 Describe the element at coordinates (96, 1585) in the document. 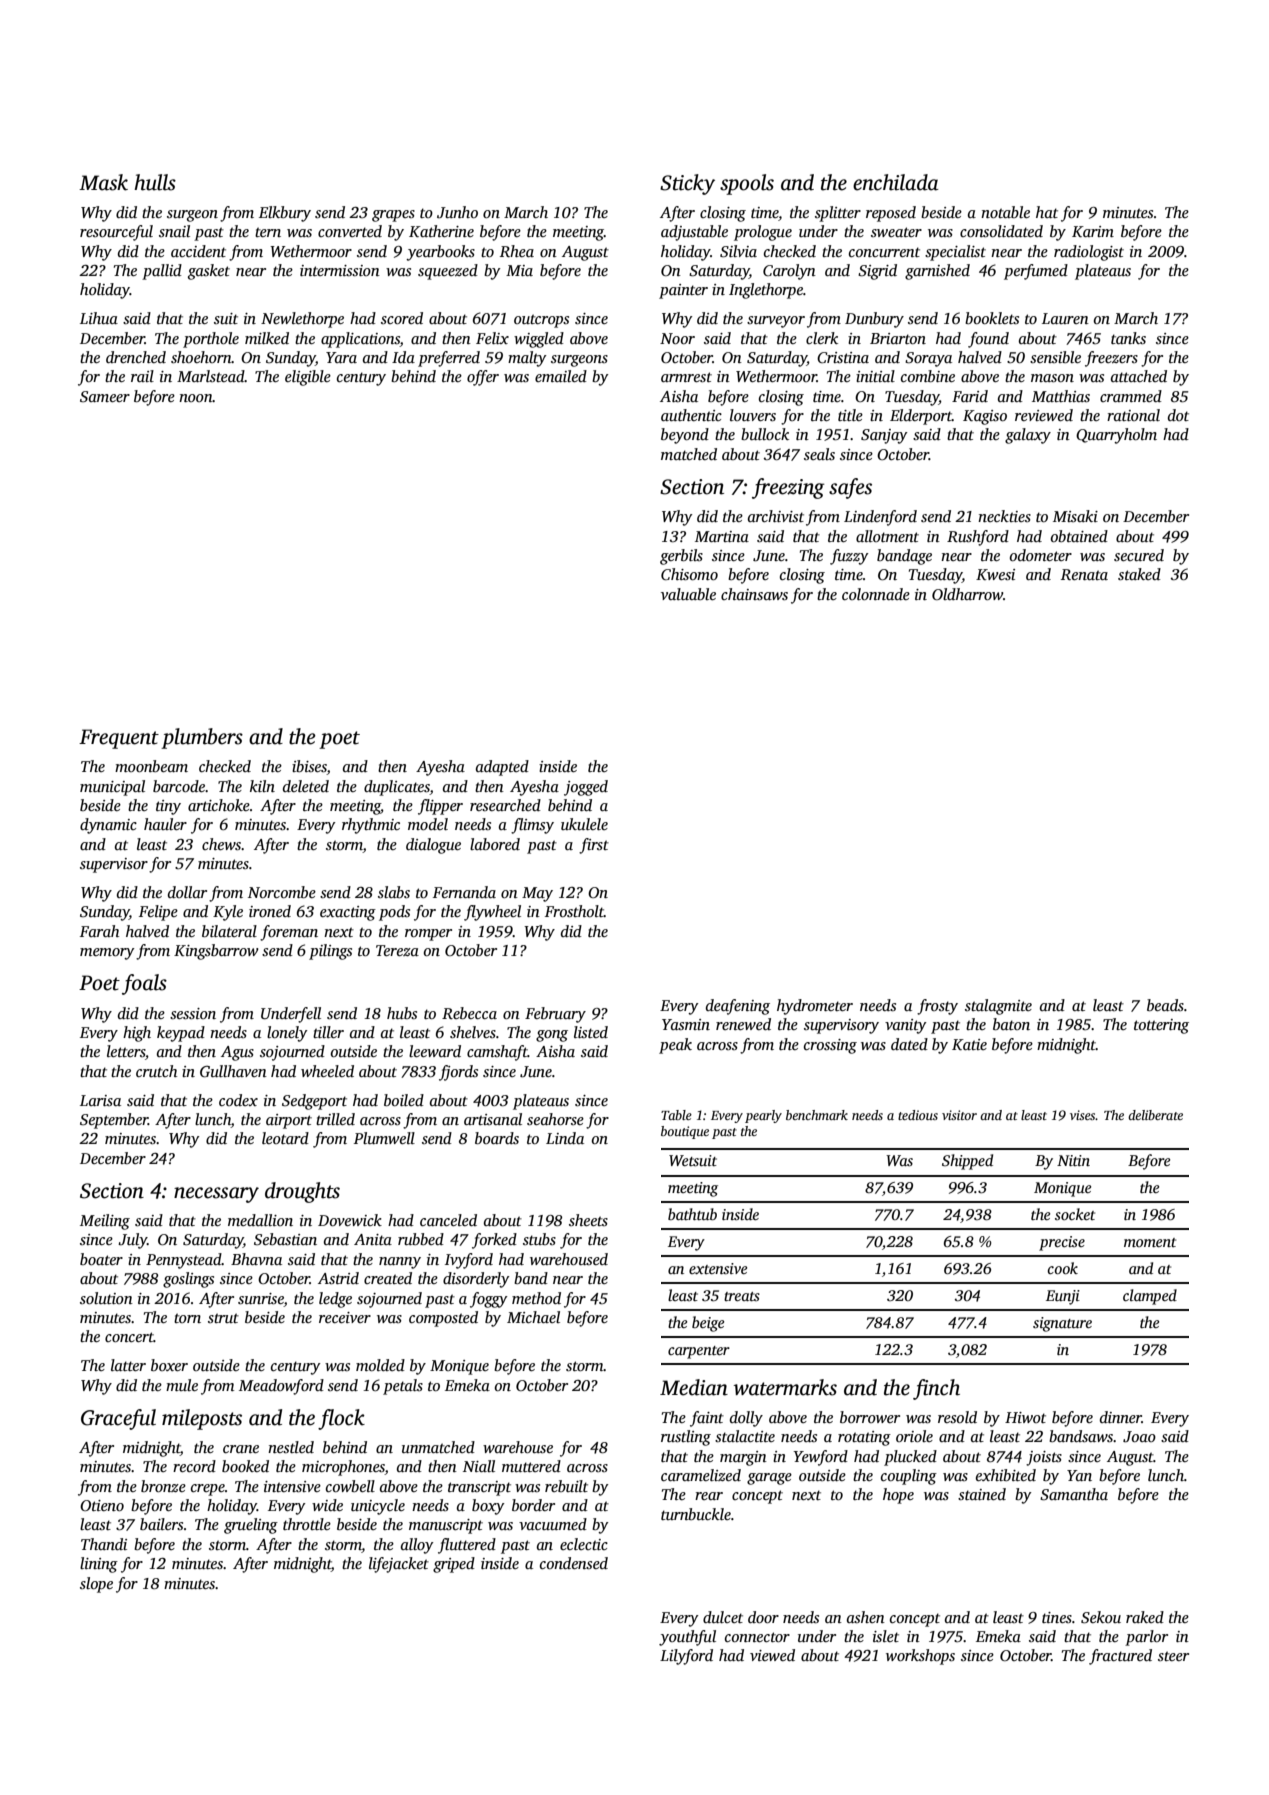

I see `slope` at that location.
